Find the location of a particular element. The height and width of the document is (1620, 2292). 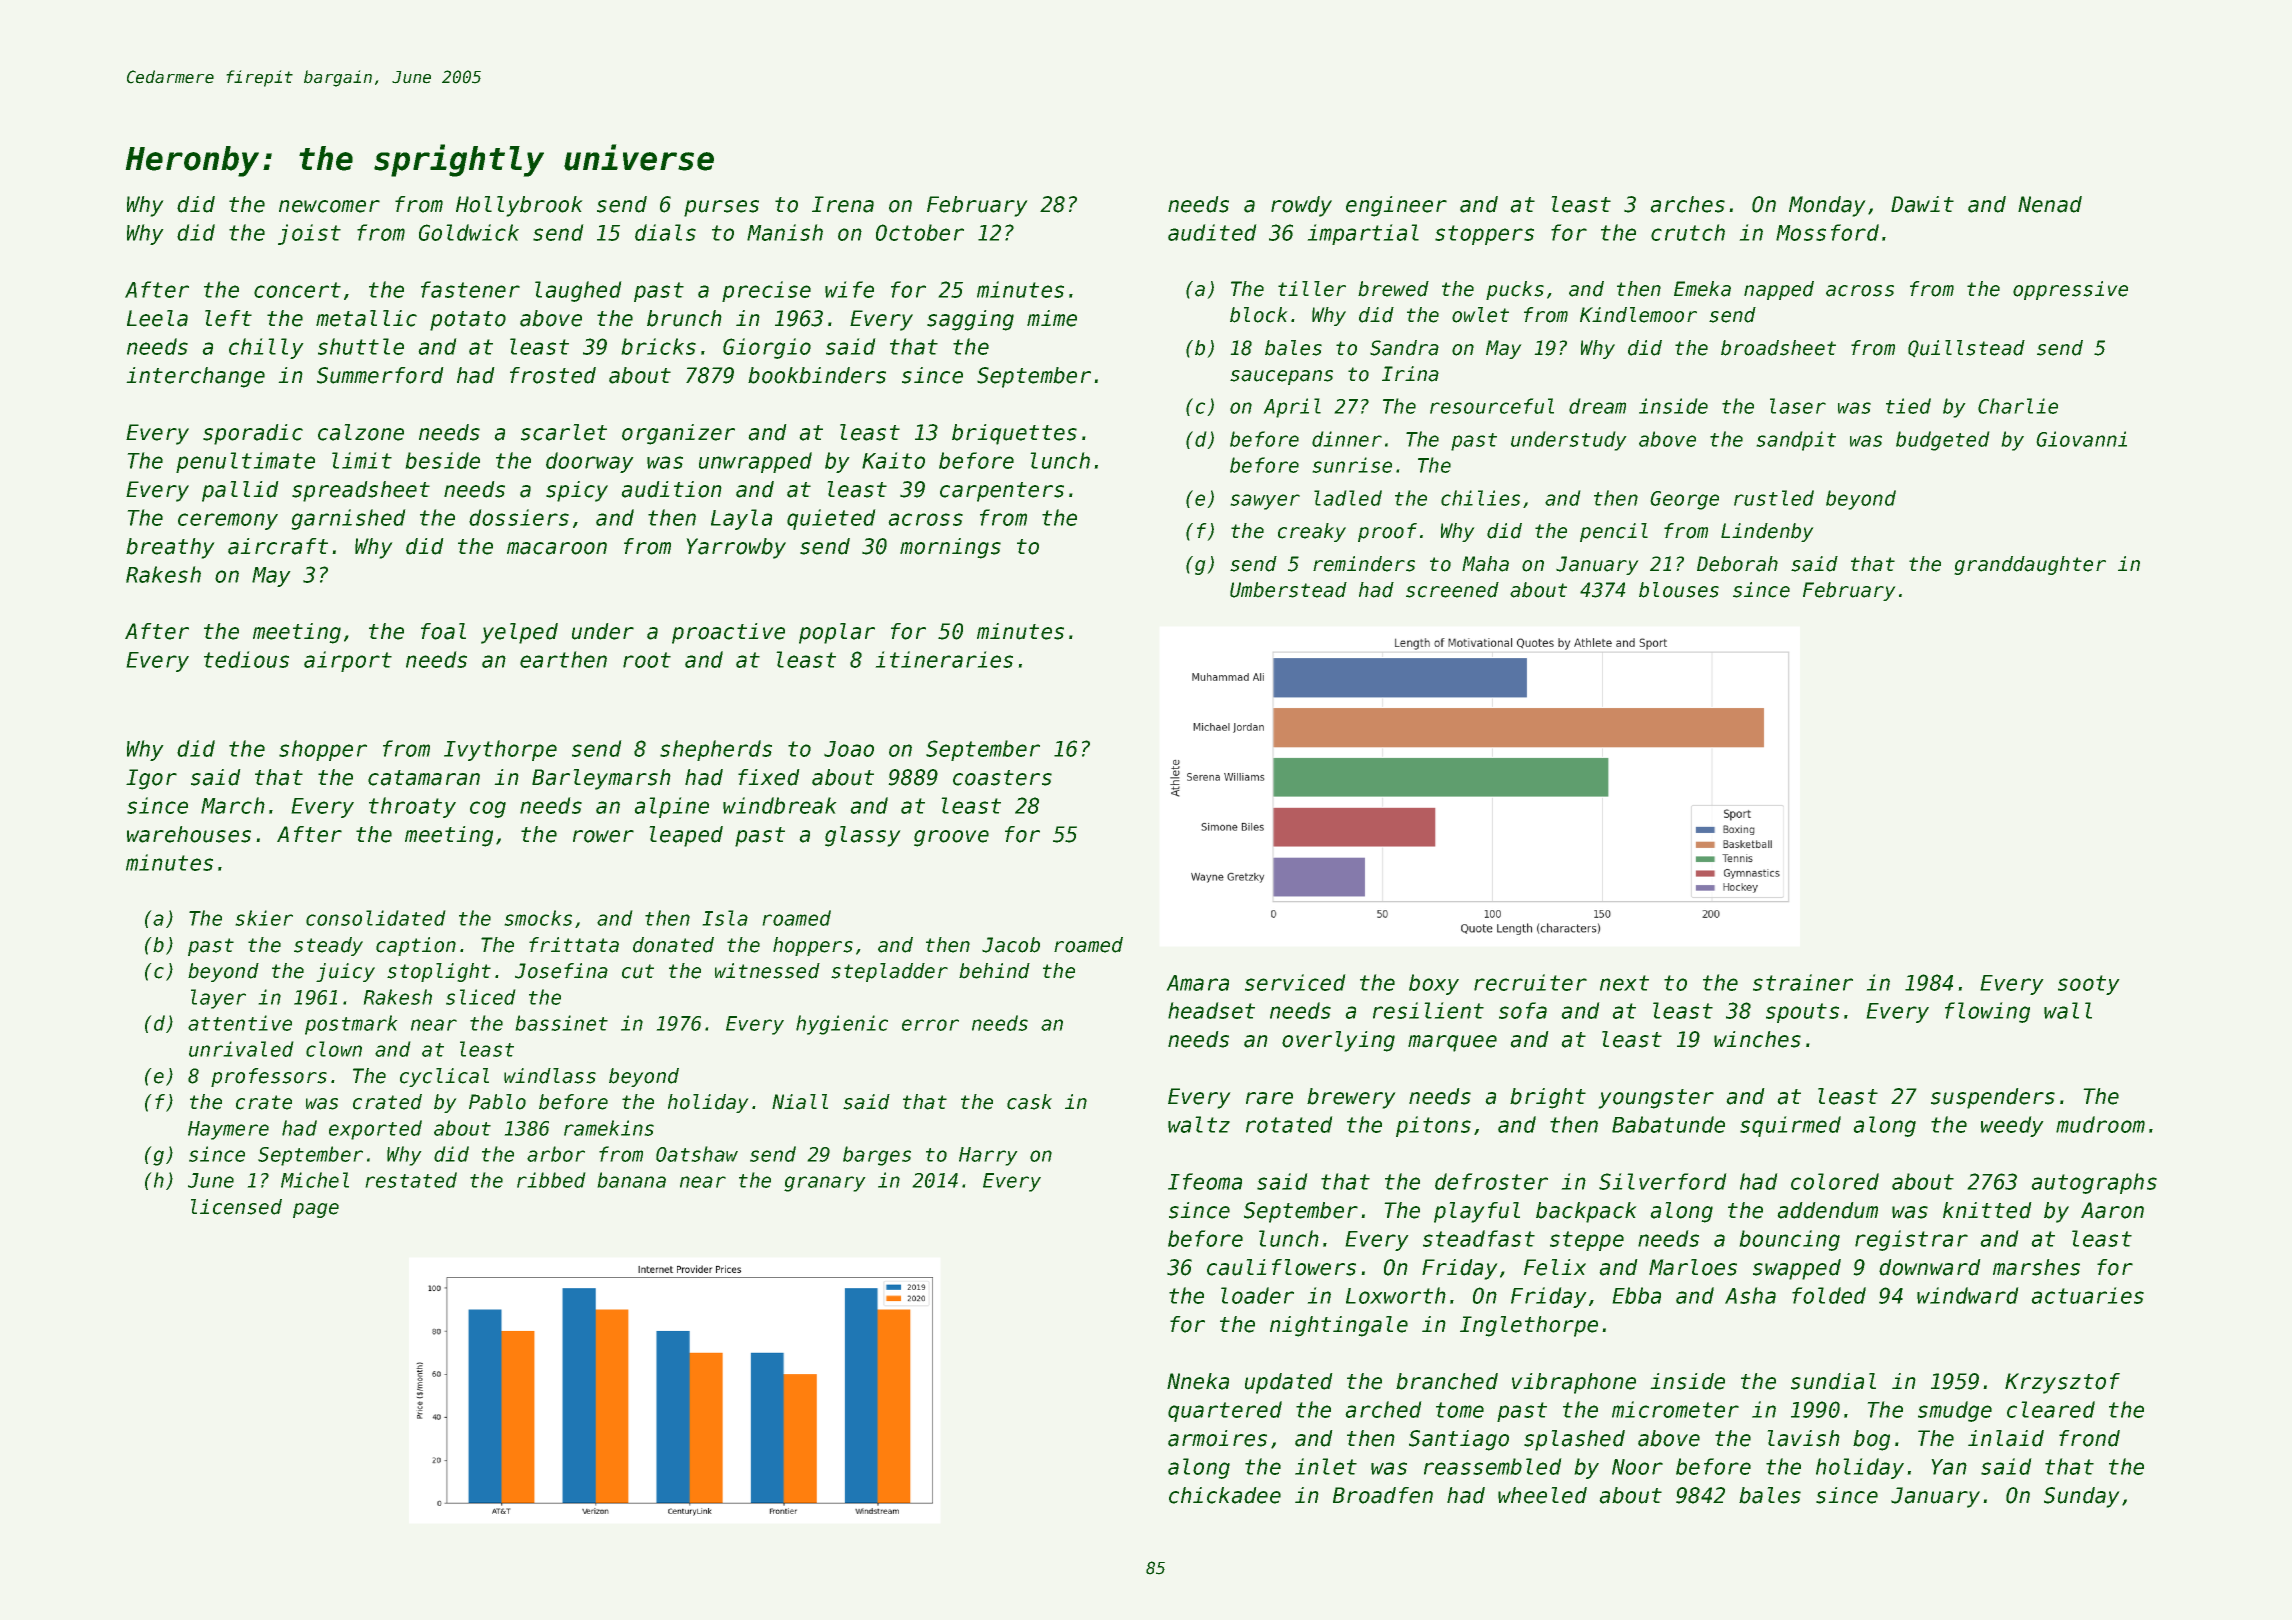

strainer is located at coordinates (1803, 982).
